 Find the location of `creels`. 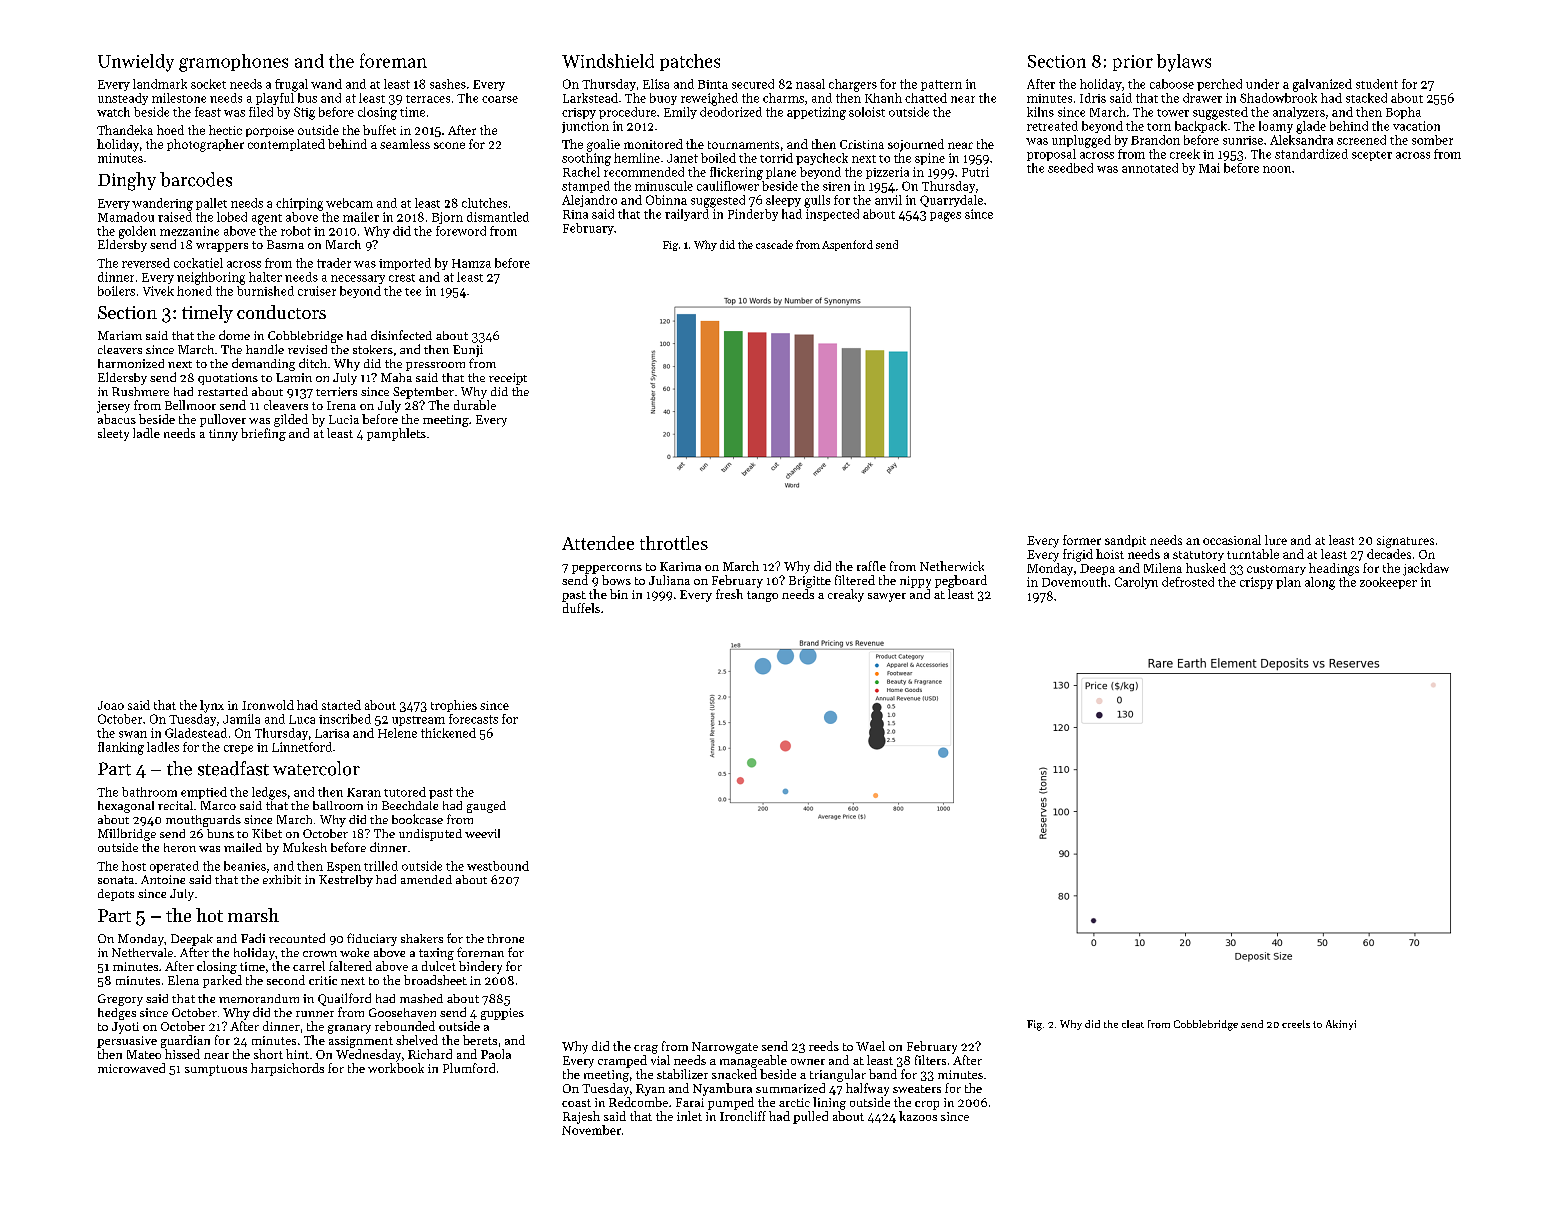

creels is located at coordinates (1296, 1024).
